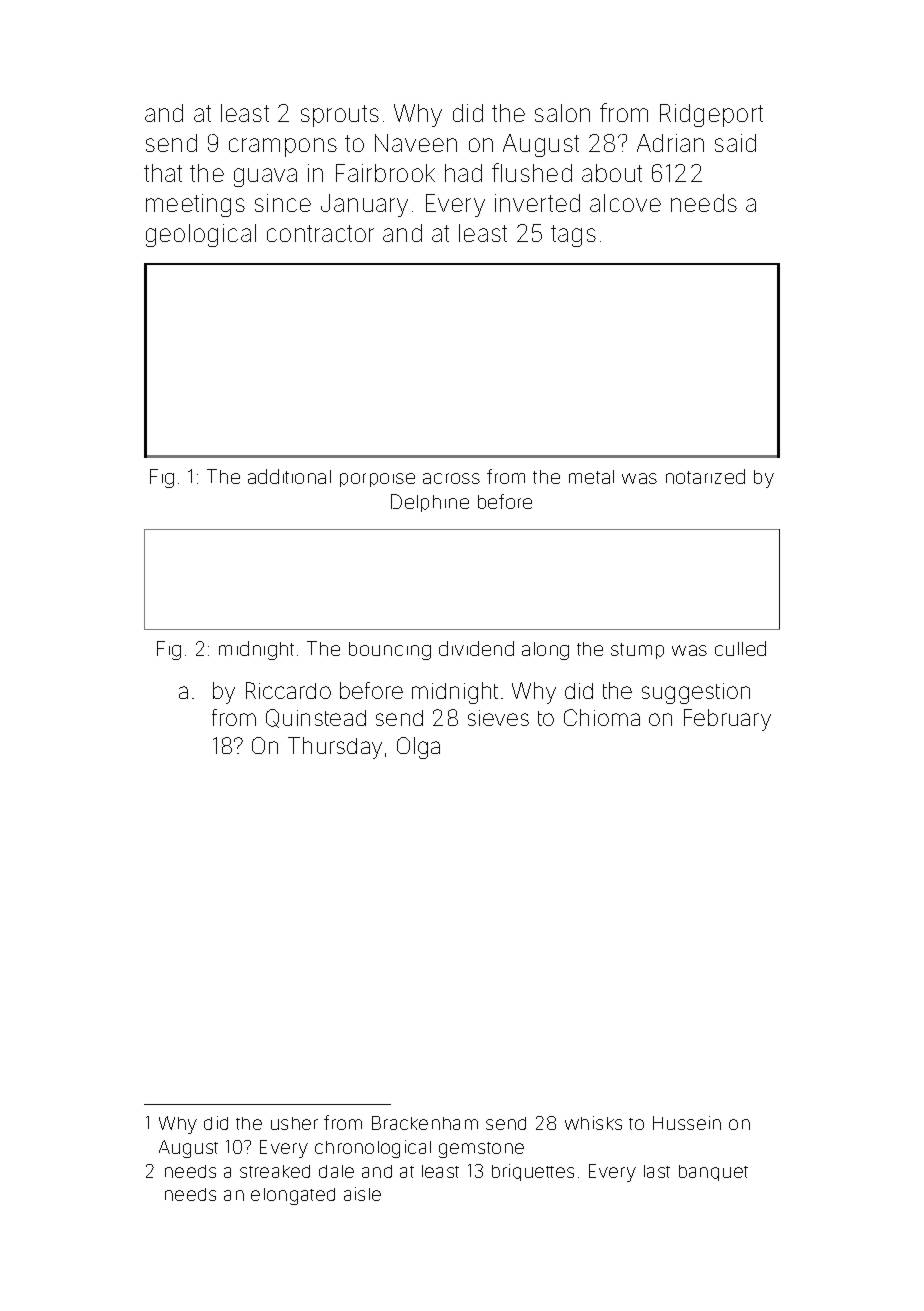  I want to click on chronological, so click(373, 1149).
